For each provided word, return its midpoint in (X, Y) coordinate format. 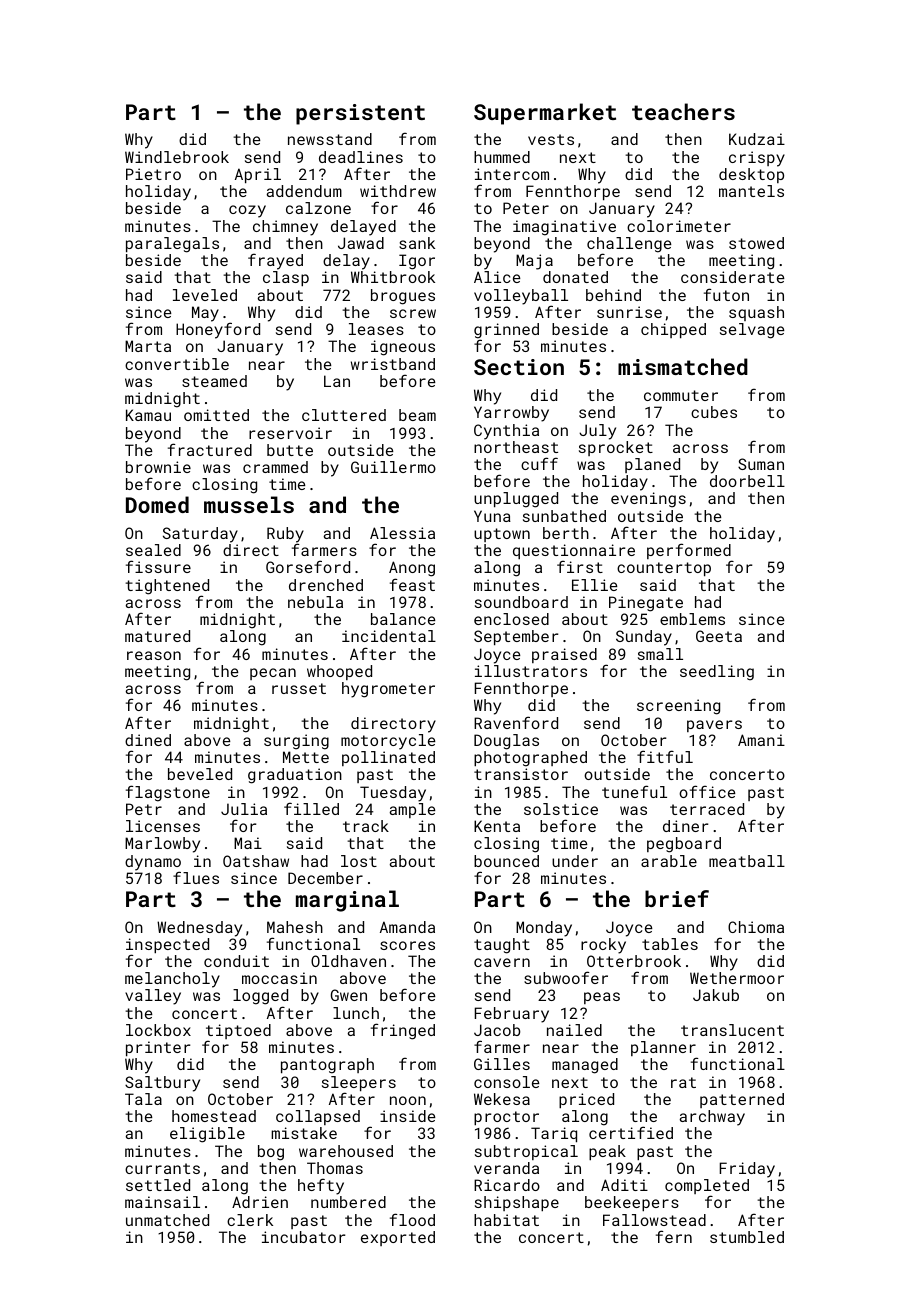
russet (299, 688)
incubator (303, 1237)
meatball (747, 861)
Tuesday (393, 794)
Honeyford (218, 331)
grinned (506, 331)
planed (652, 465)
